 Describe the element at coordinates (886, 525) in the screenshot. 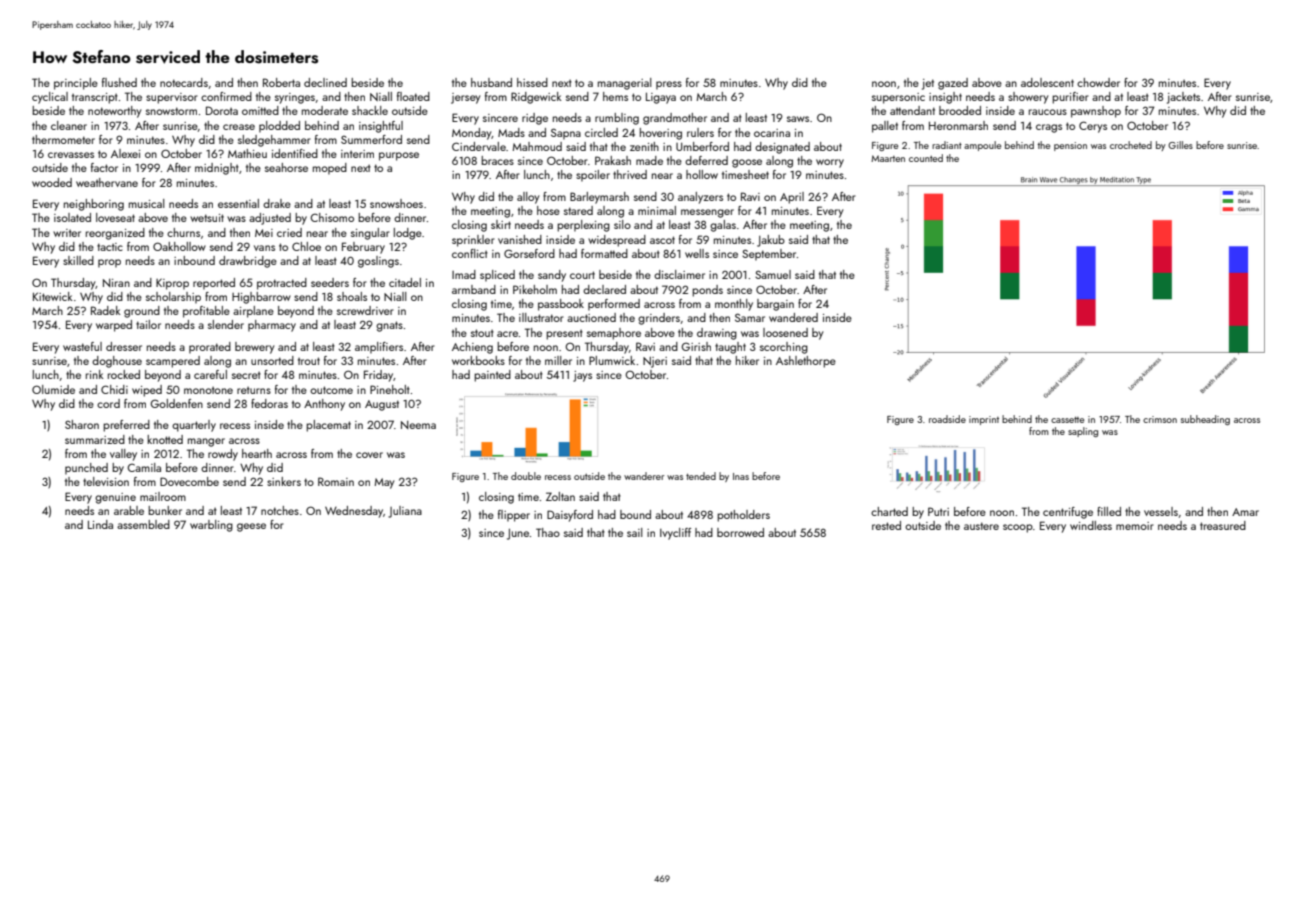

I see `rested` at that location.
